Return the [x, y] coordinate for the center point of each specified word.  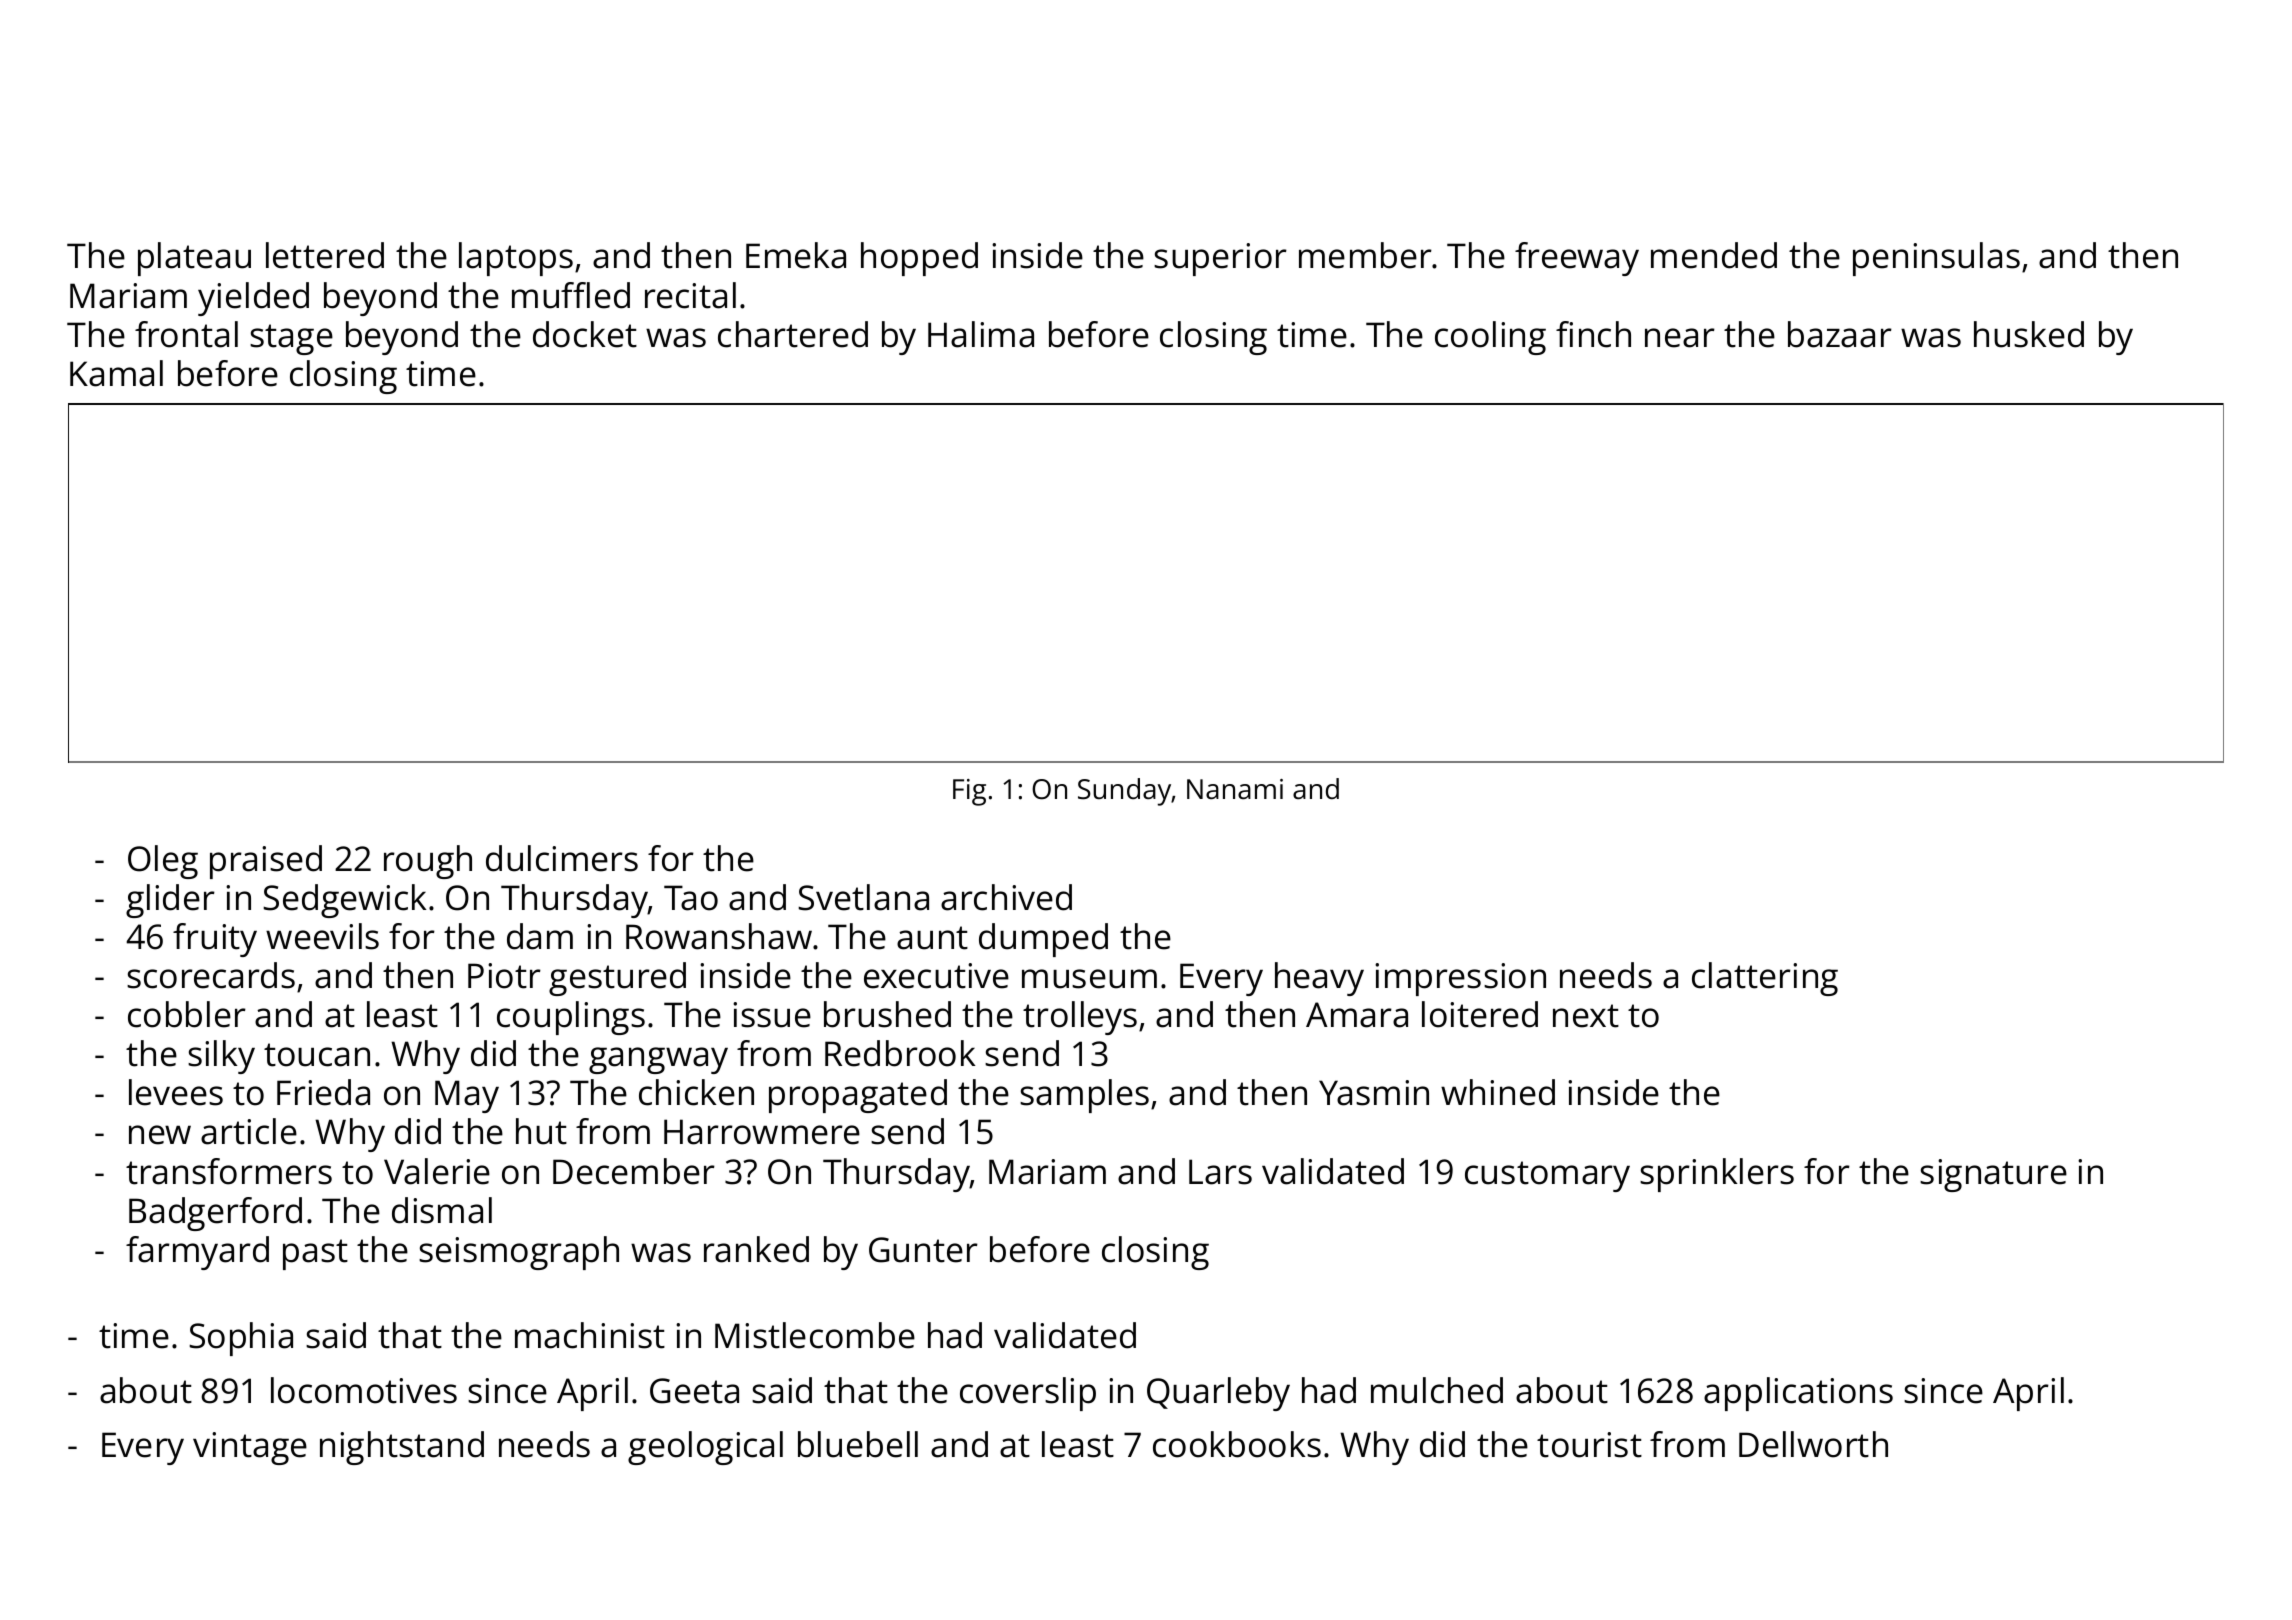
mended [1714, 255]
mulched [1437, 1390]
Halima [981, 334]
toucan [317, 1055]
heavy [1319, 979]
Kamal [116, 373]
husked [2029, 334]
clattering [1765, 979]
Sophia [241, 1339]
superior [1220, 259]
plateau [194, 259]
